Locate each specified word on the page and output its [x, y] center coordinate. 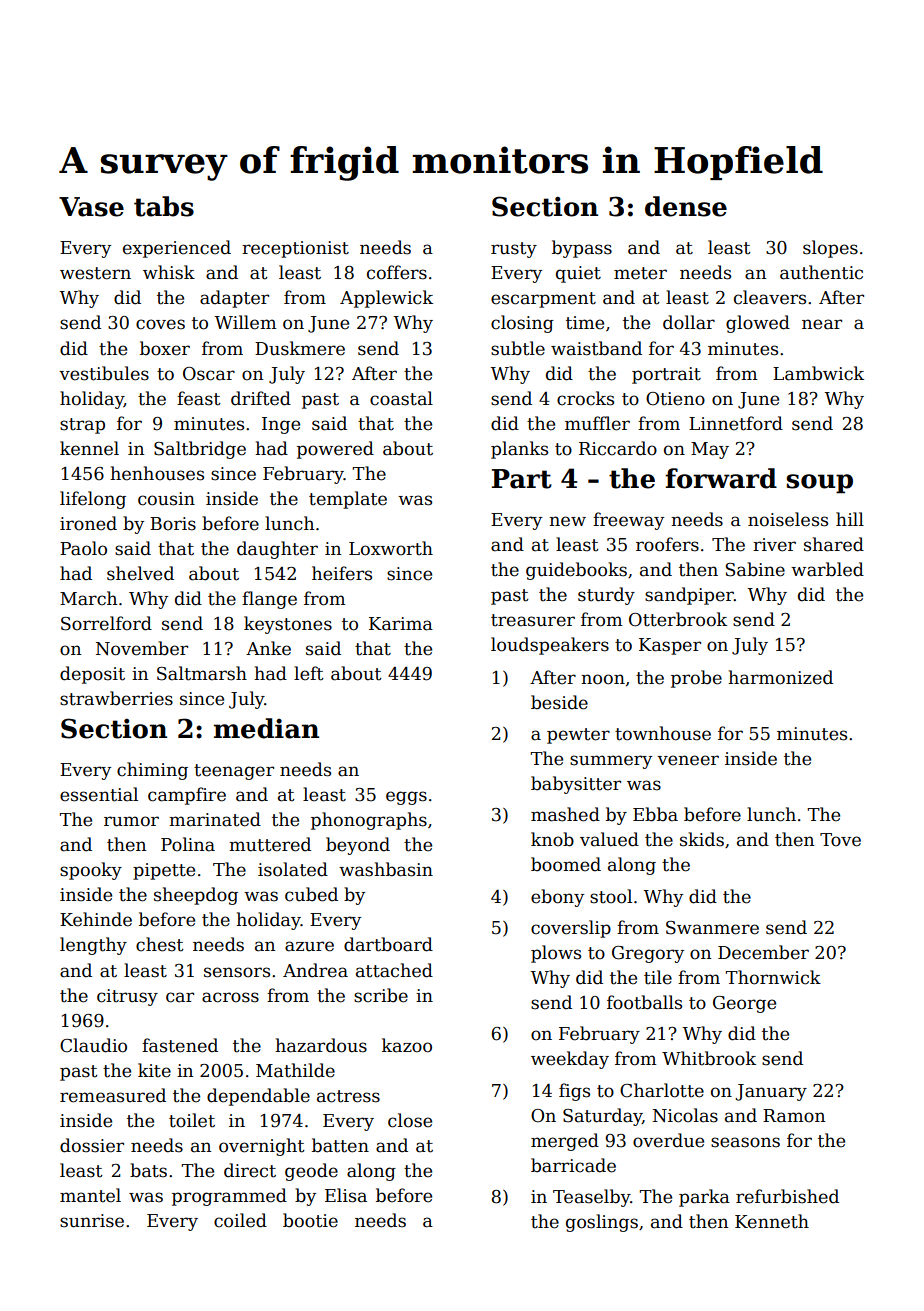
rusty [514, 250]
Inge [281, 425]
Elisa [346, 1195]
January [771, 1092]
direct [250, 1170]
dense [686, 206]
